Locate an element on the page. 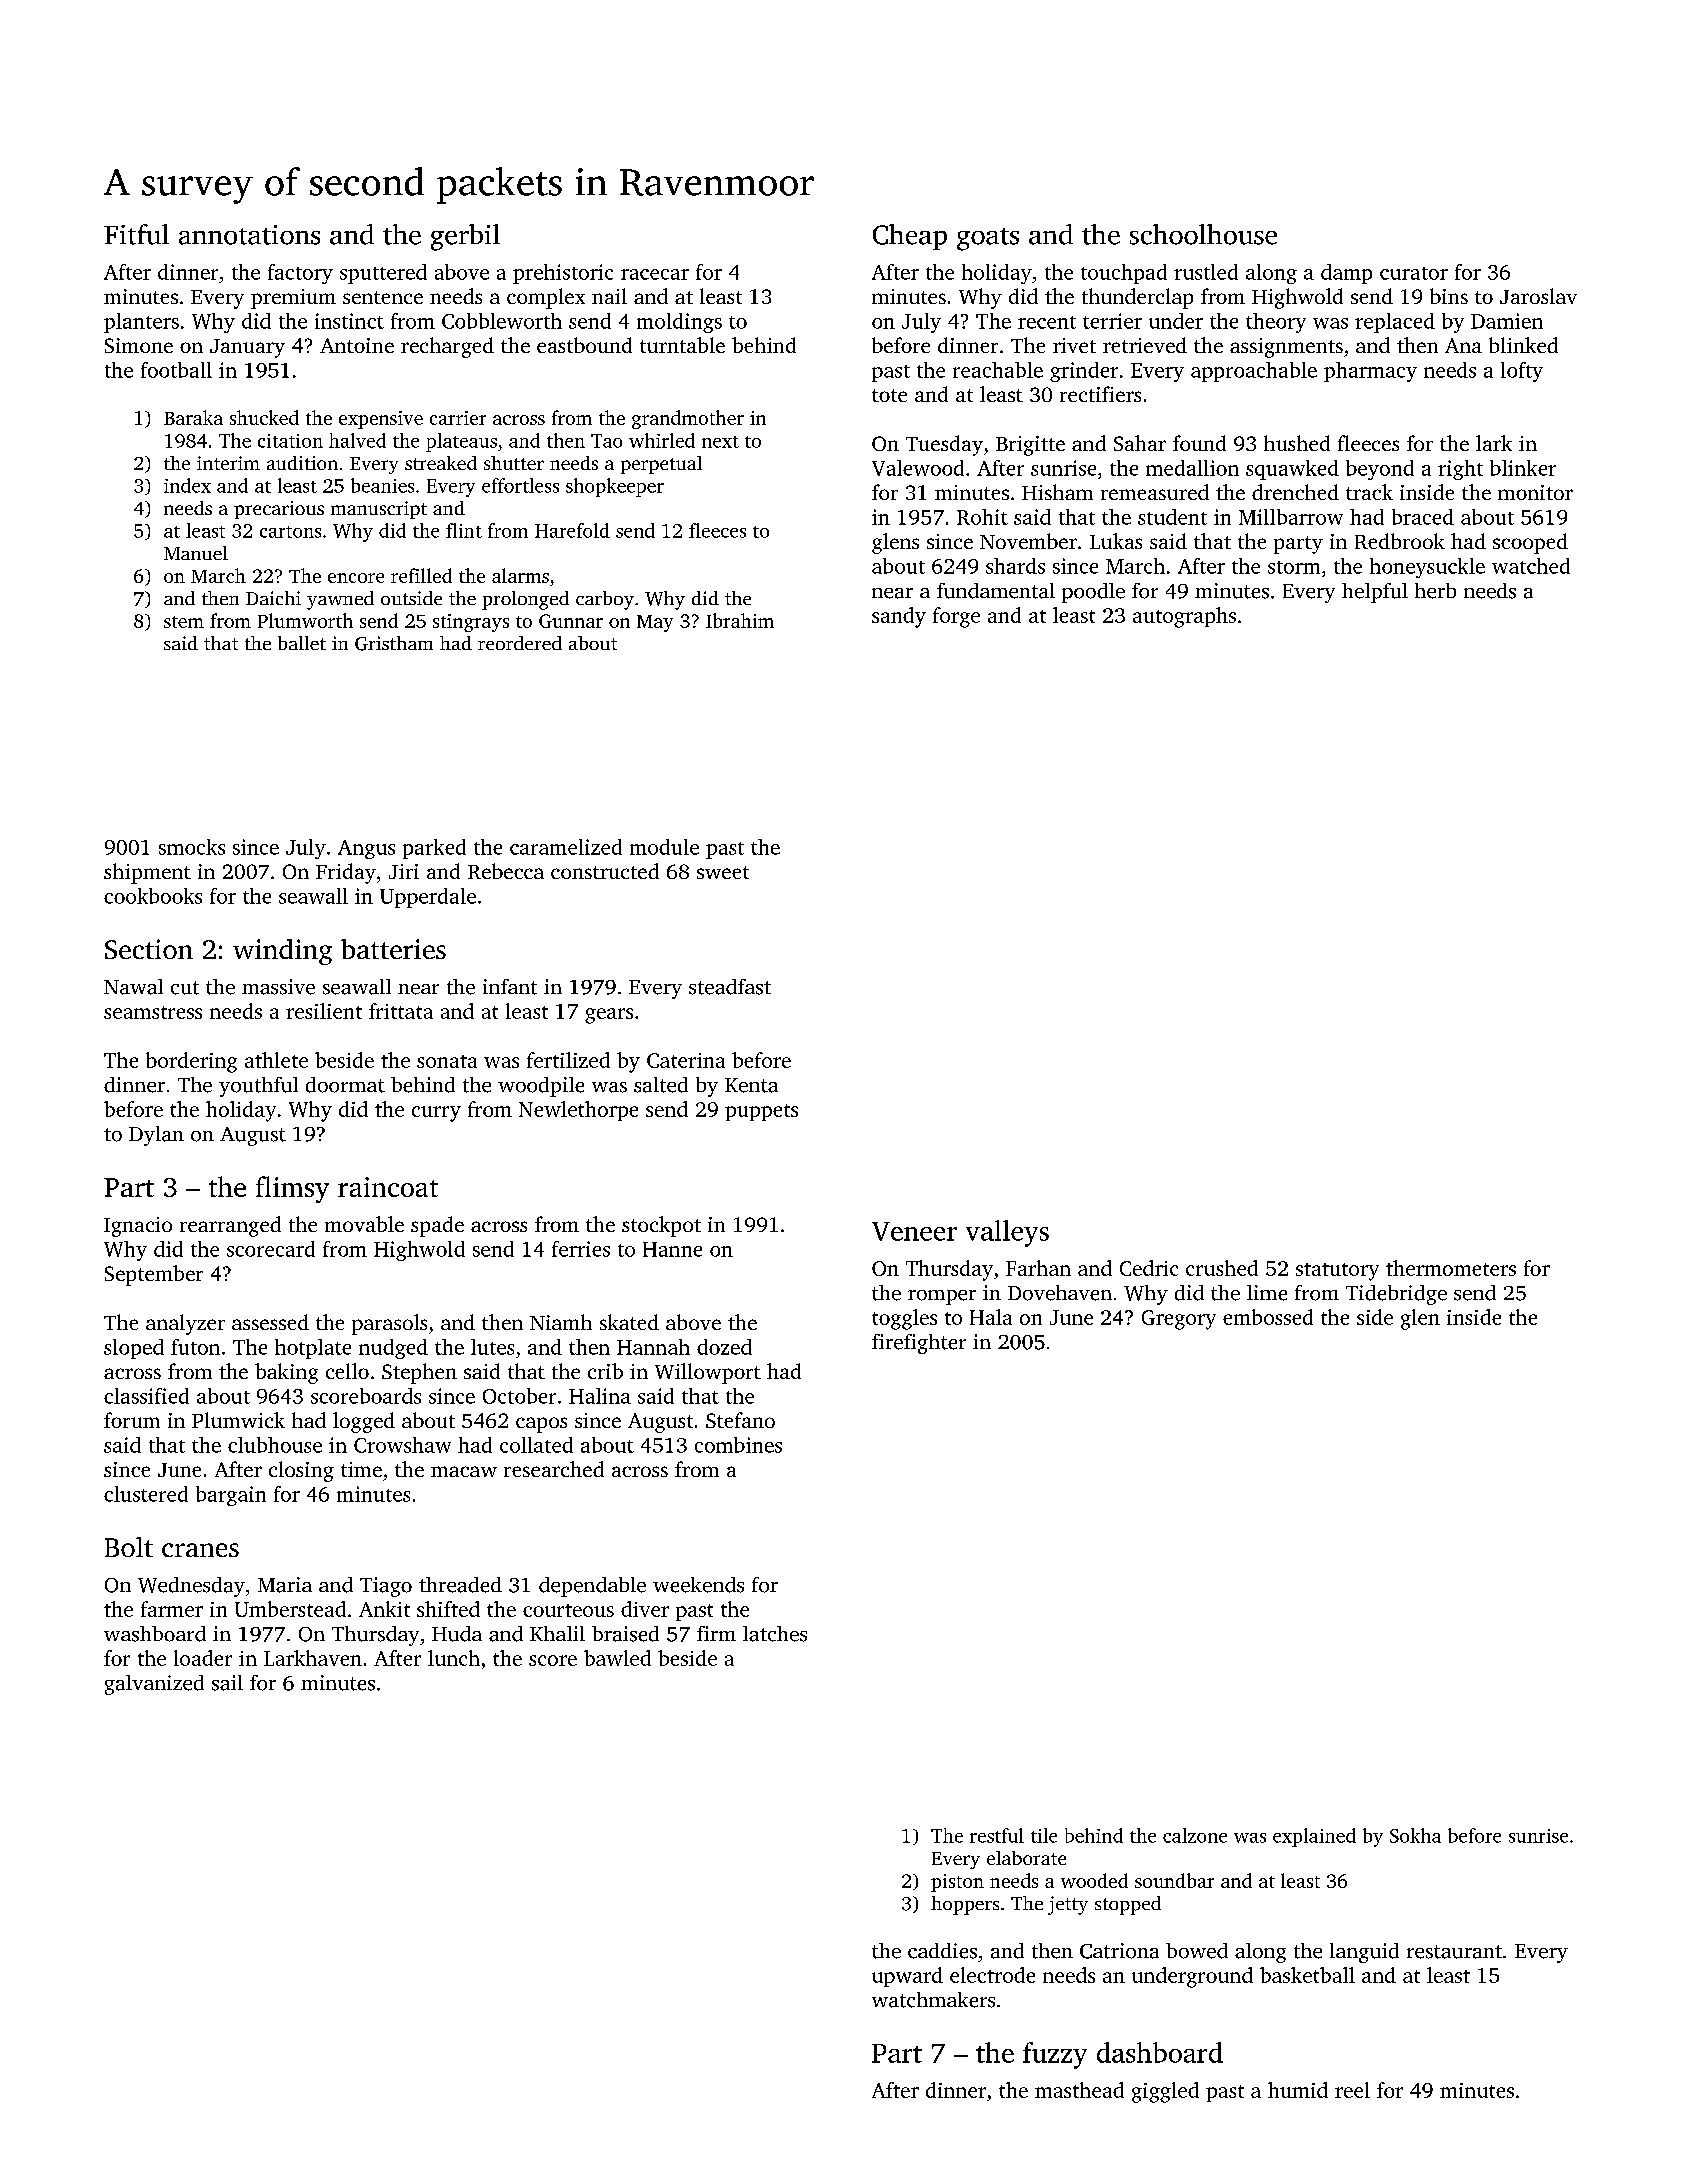 The width and height of the page is (1683, 2178). autographs is located at coordinates (1184, 617).
